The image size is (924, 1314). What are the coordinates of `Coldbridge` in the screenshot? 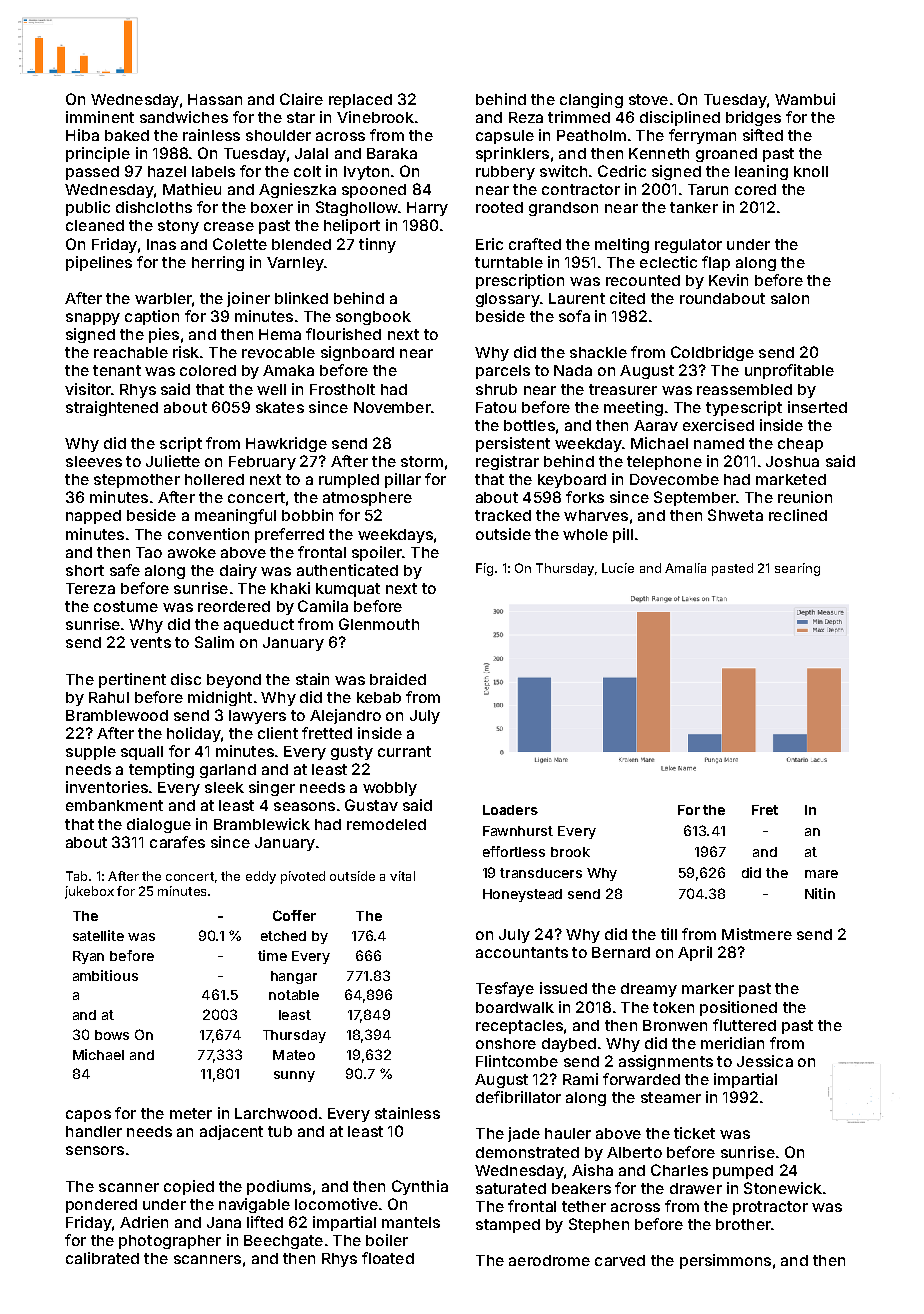 It's located at (712, 353).
